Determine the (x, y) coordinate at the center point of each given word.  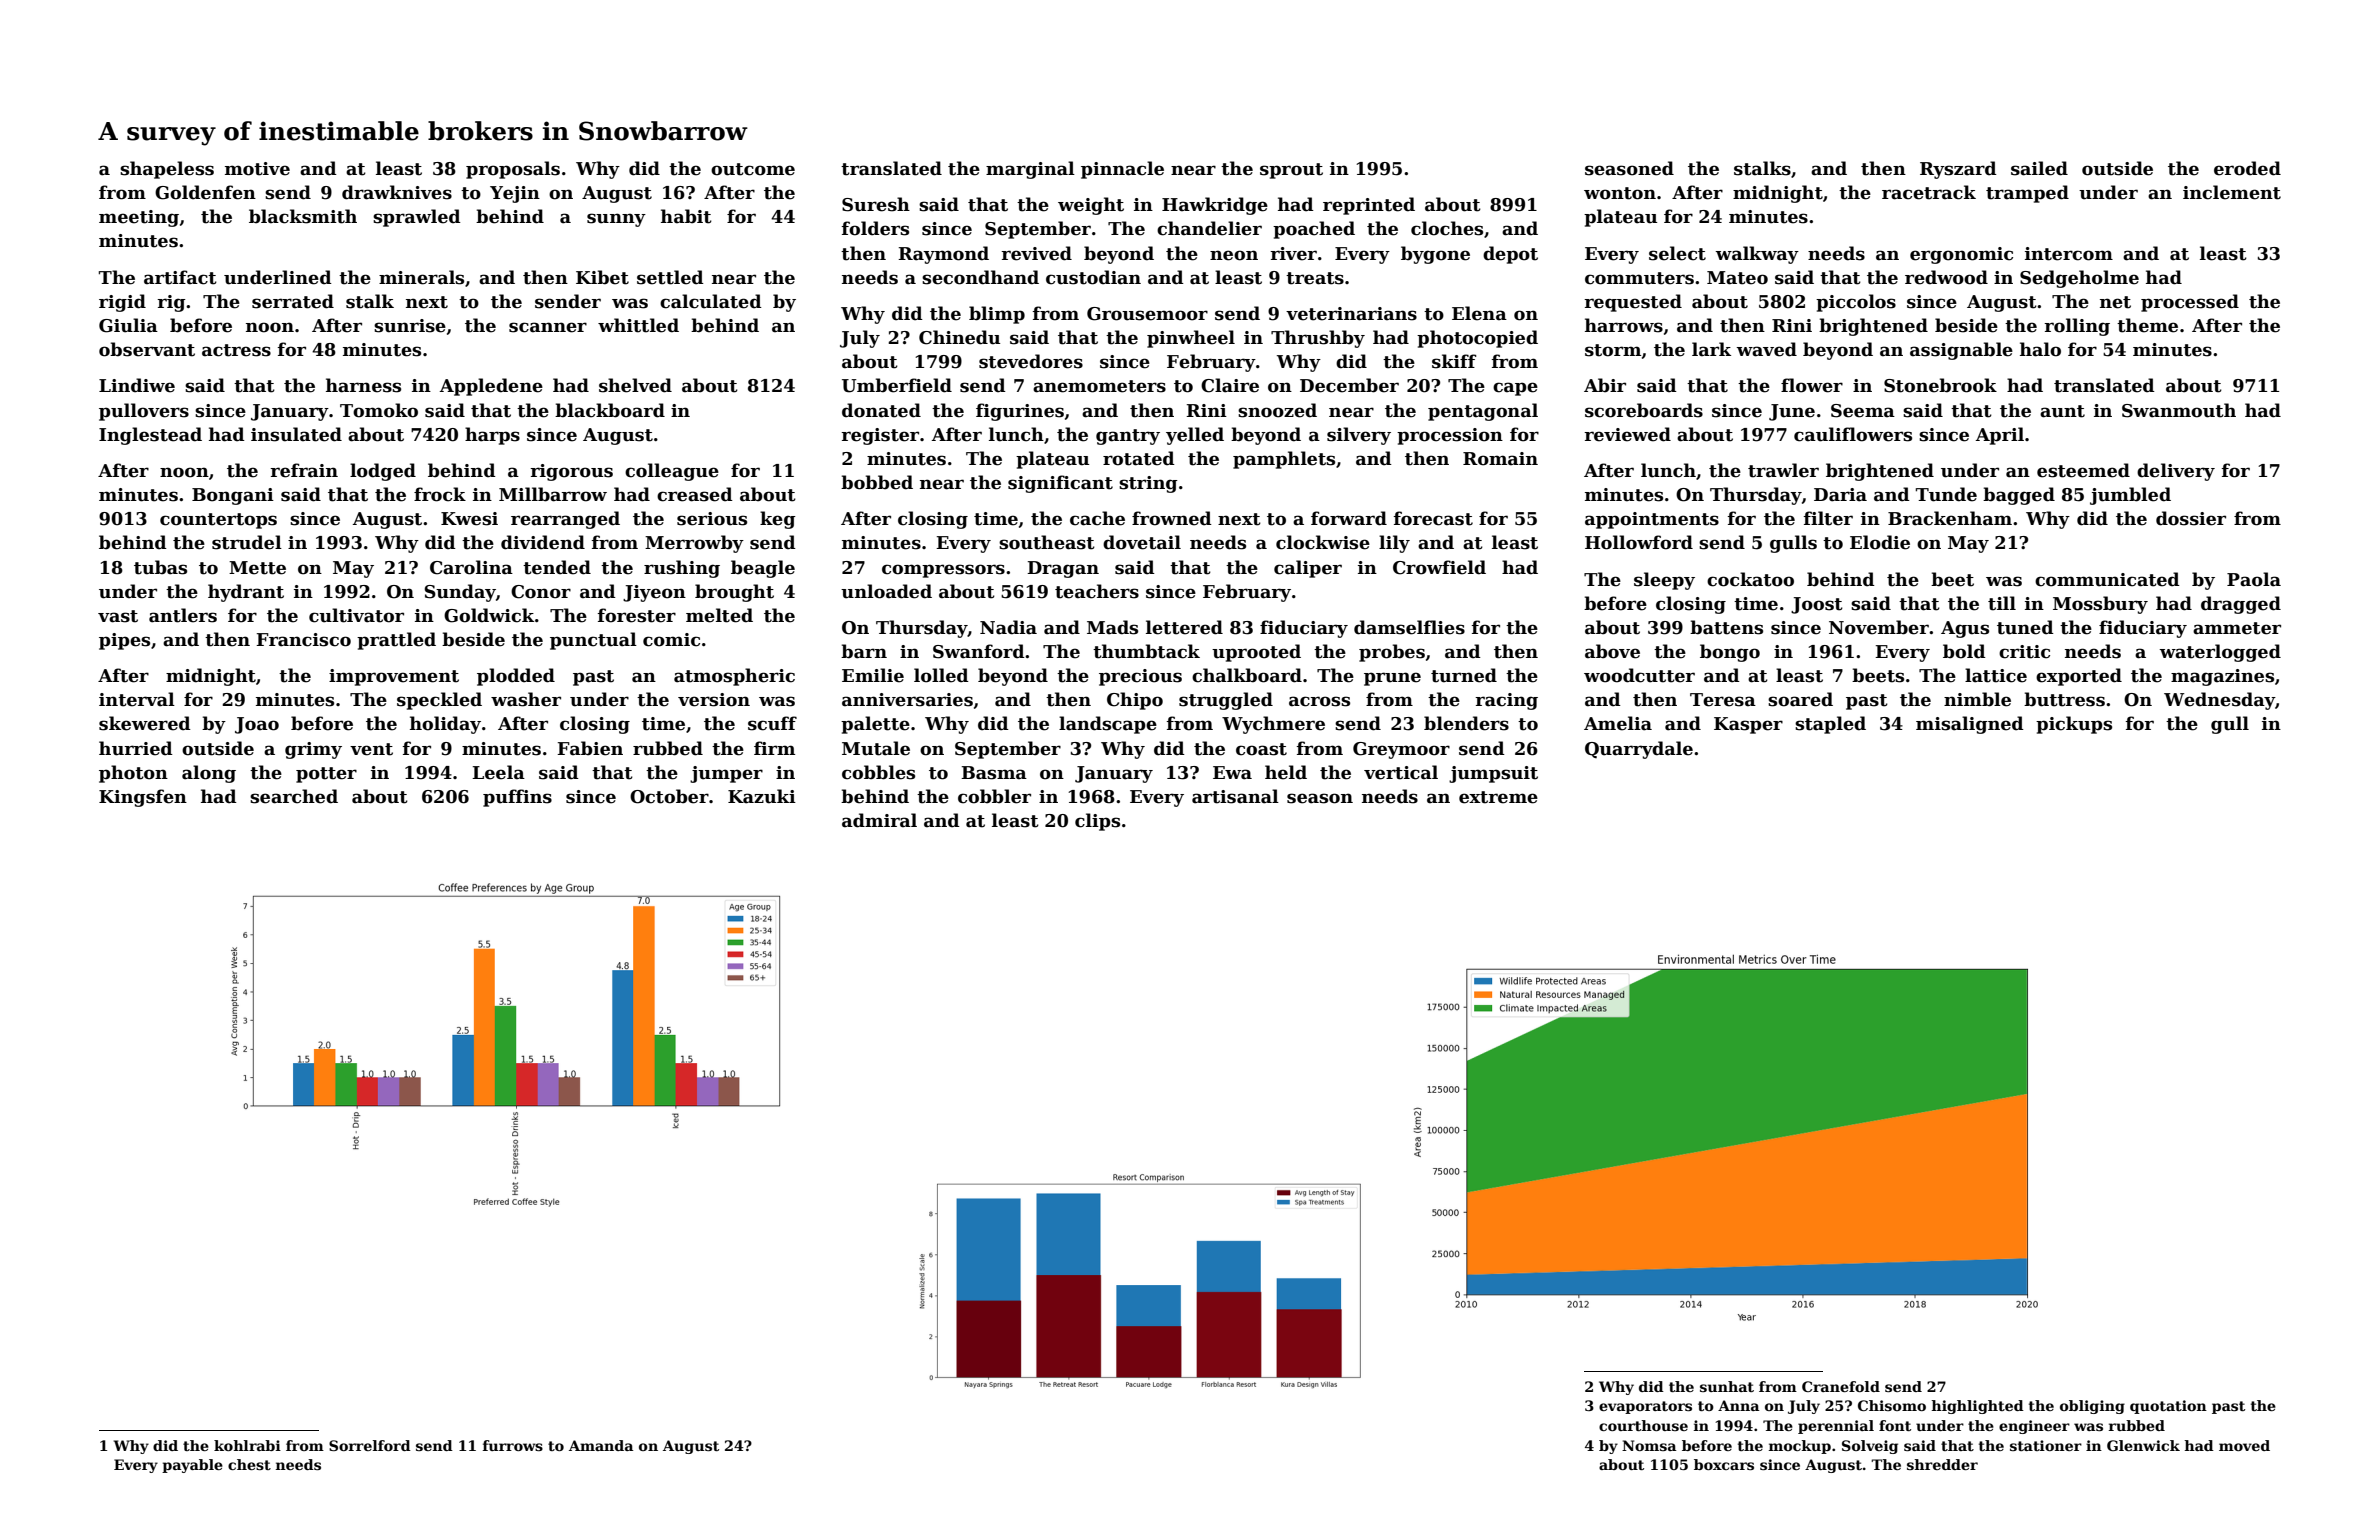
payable (192, 1466)
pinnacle (1122, 170)
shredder (1942, 1464)
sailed (2039, 168)
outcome (753, 169)
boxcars (1724, 1464)
